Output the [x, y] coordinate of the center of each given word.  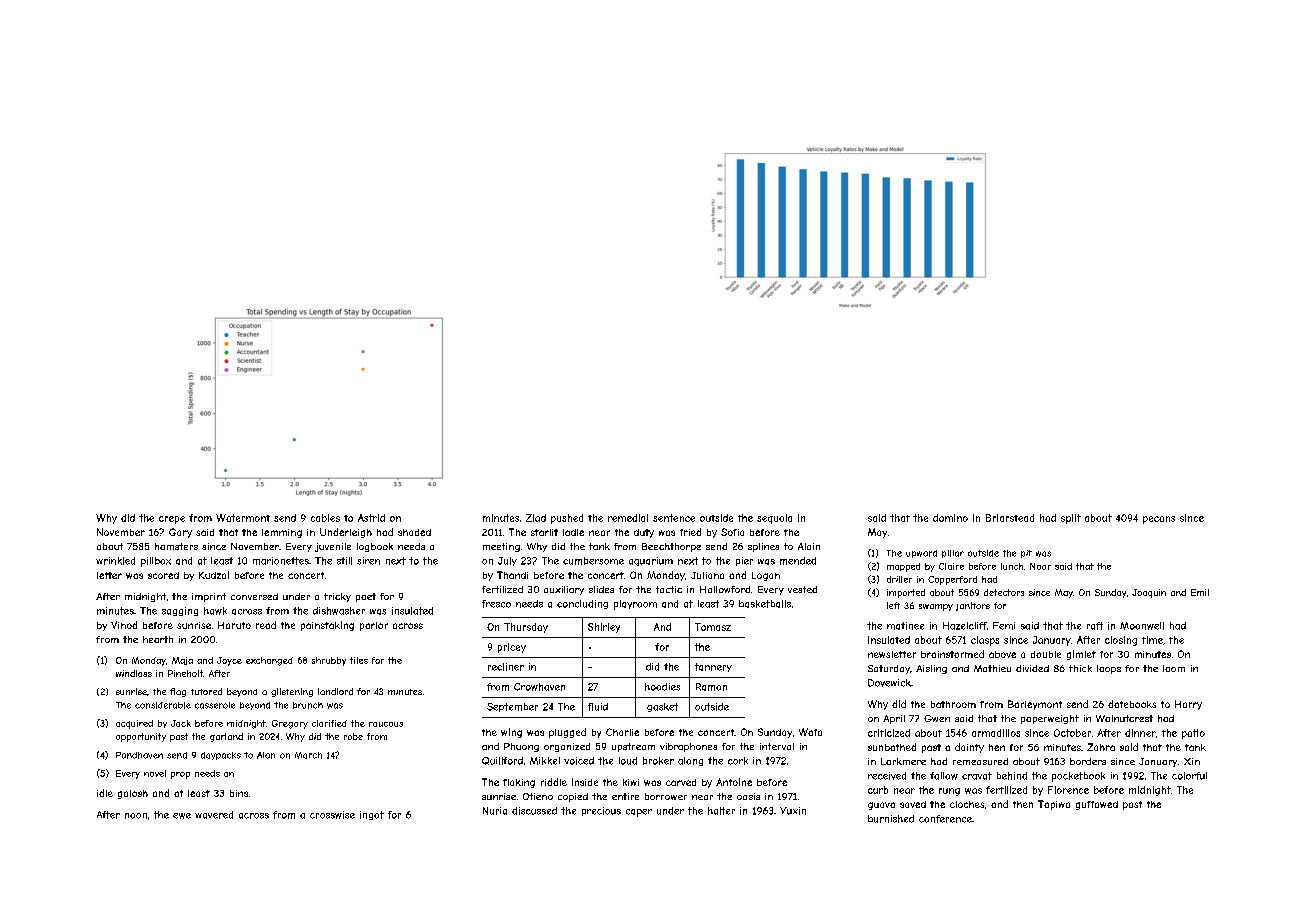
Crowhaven [539, 687]
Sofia [732, 532]
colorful [1189, 776]
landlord [335, 691]
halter [721, 811]
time [1152, 640]
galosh [133, 794]
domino [950, 518]
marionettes [281, 561]
